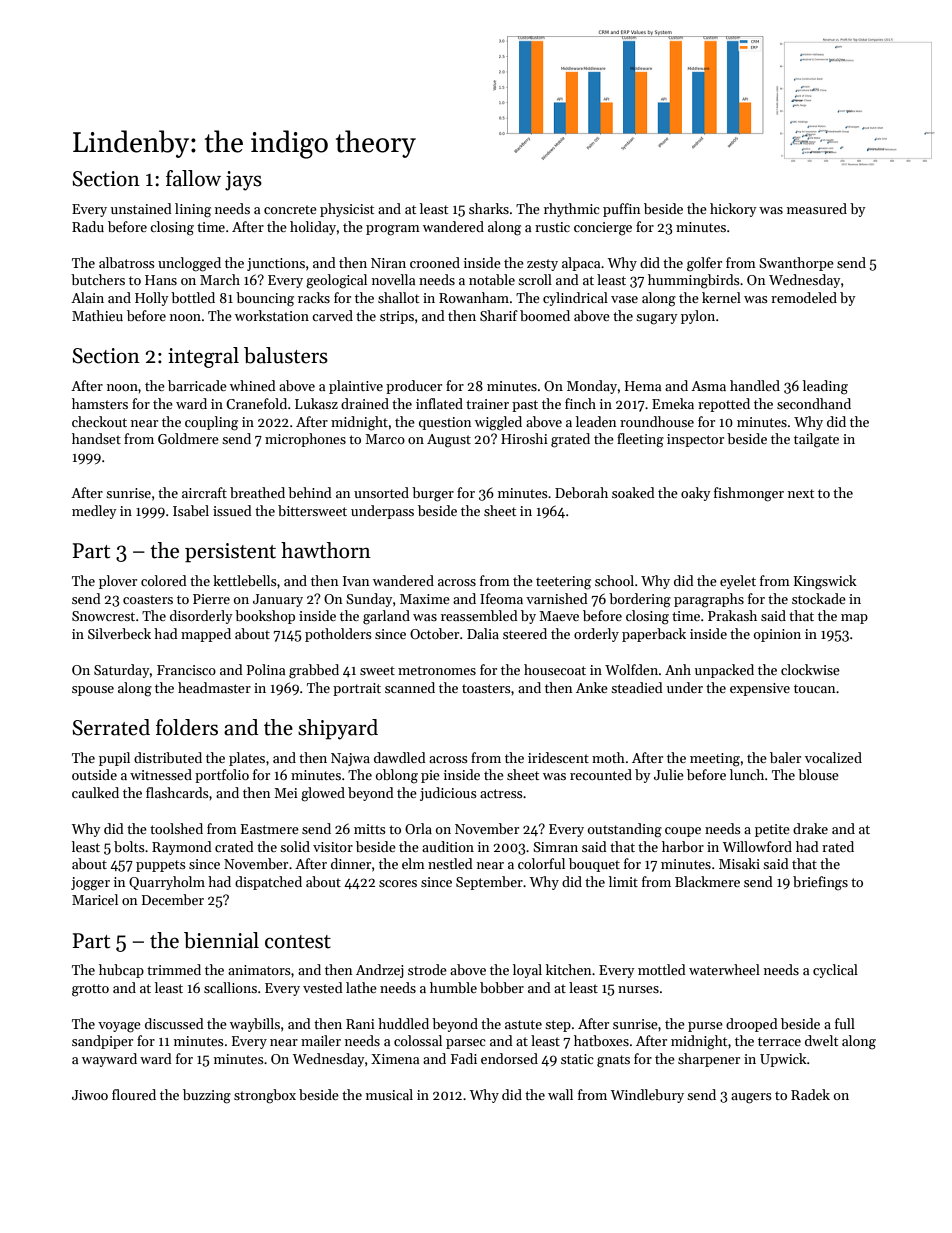  Describe the element at coordinates (810, 1094) in the image. I see `Radek` at that location.
